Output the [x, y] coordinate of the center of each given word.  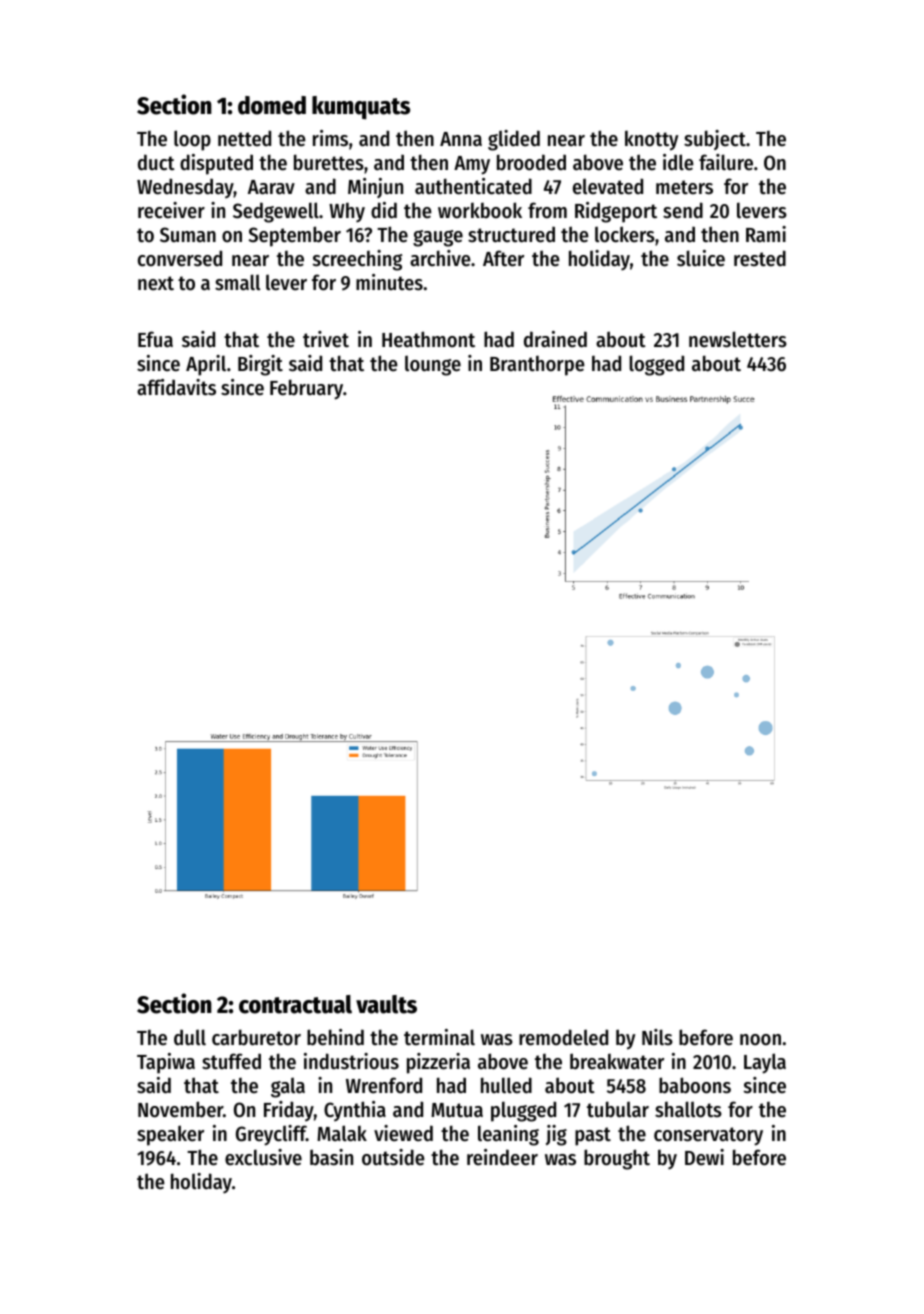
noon [760, 1040]
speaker [170, 1135]
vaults [386, 1004]
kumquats [361, 108]
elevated [608, 186]
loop [192, 140]
